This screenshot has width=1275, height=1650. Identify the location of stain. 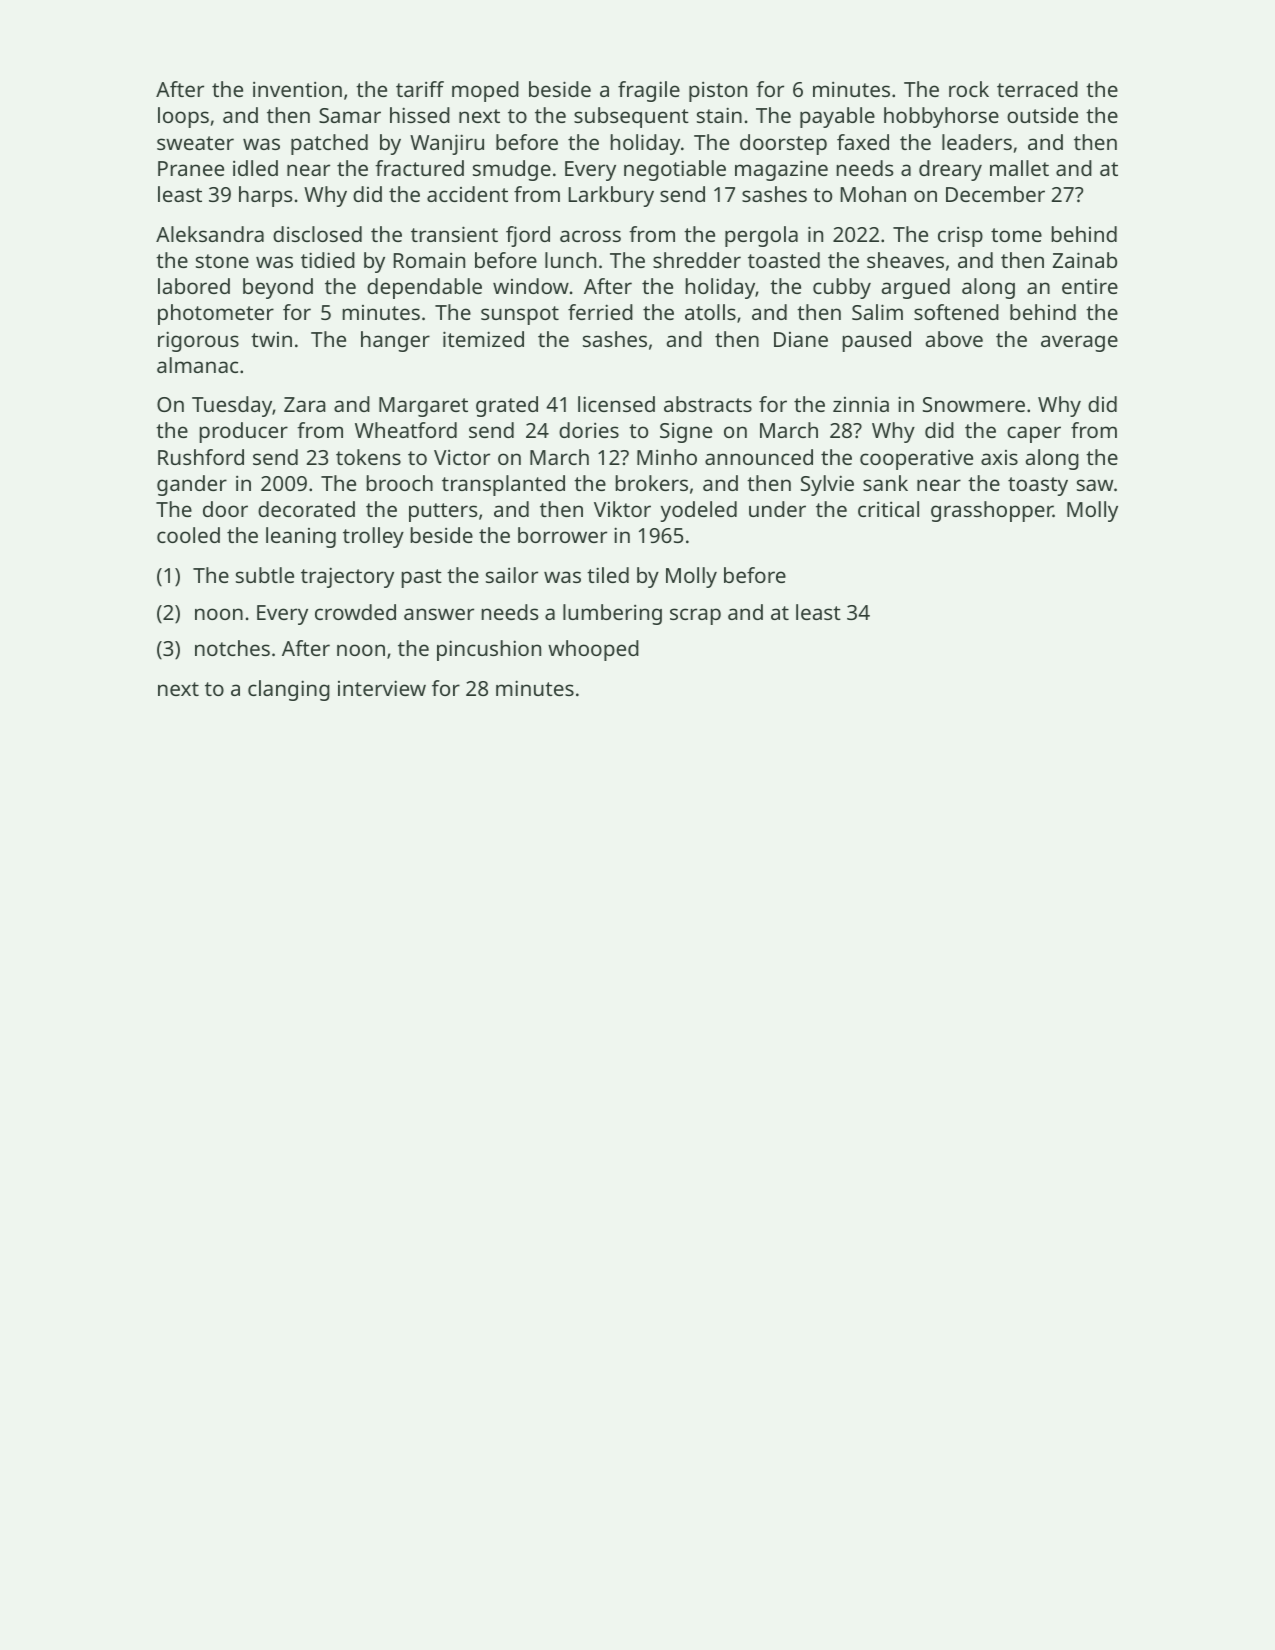
(719, 115).
